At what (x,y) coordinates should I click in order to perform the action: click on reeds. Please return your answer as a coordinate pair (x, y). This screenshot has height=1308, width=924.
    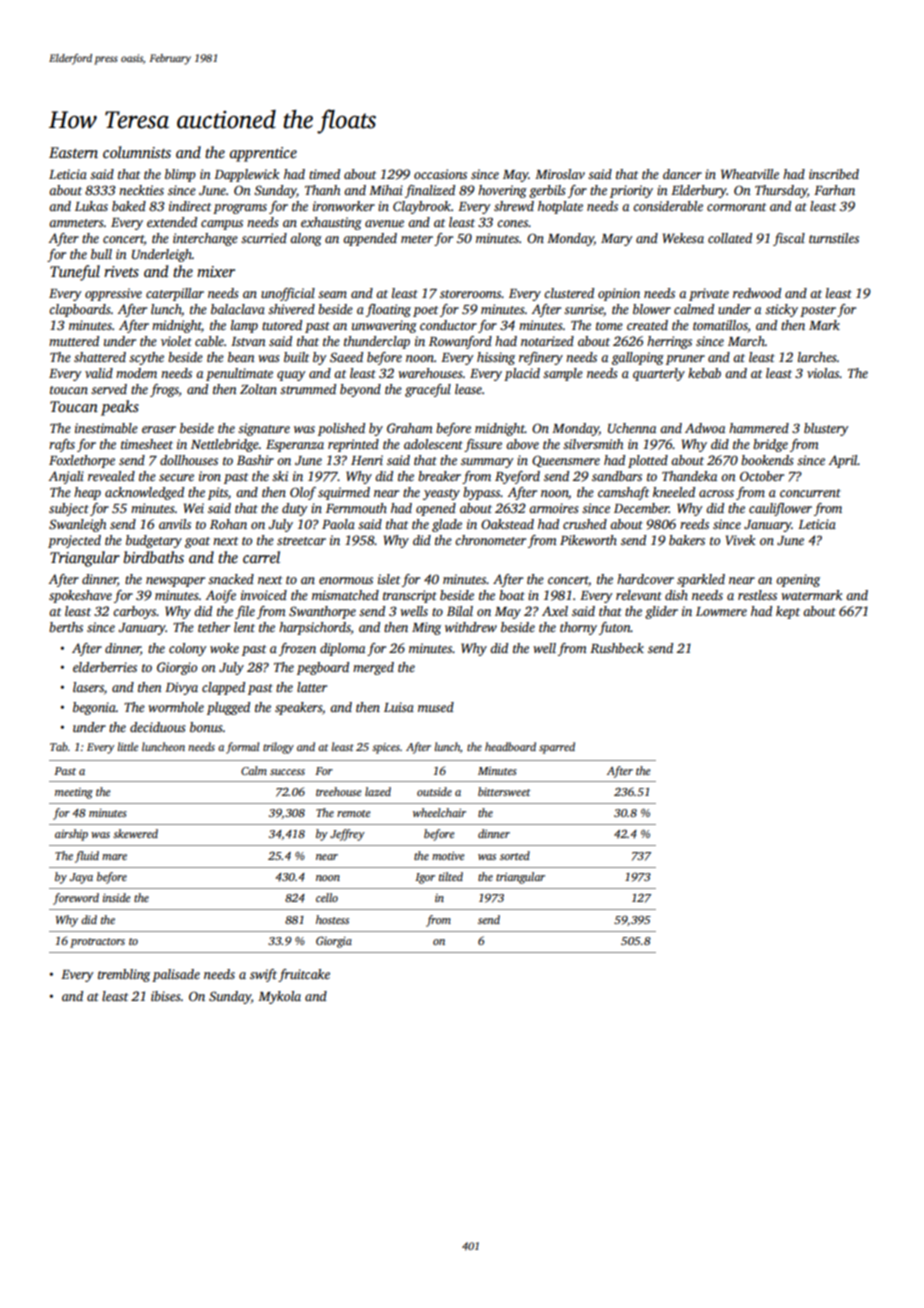
    Looking at the image, I should click on (694, 524).
